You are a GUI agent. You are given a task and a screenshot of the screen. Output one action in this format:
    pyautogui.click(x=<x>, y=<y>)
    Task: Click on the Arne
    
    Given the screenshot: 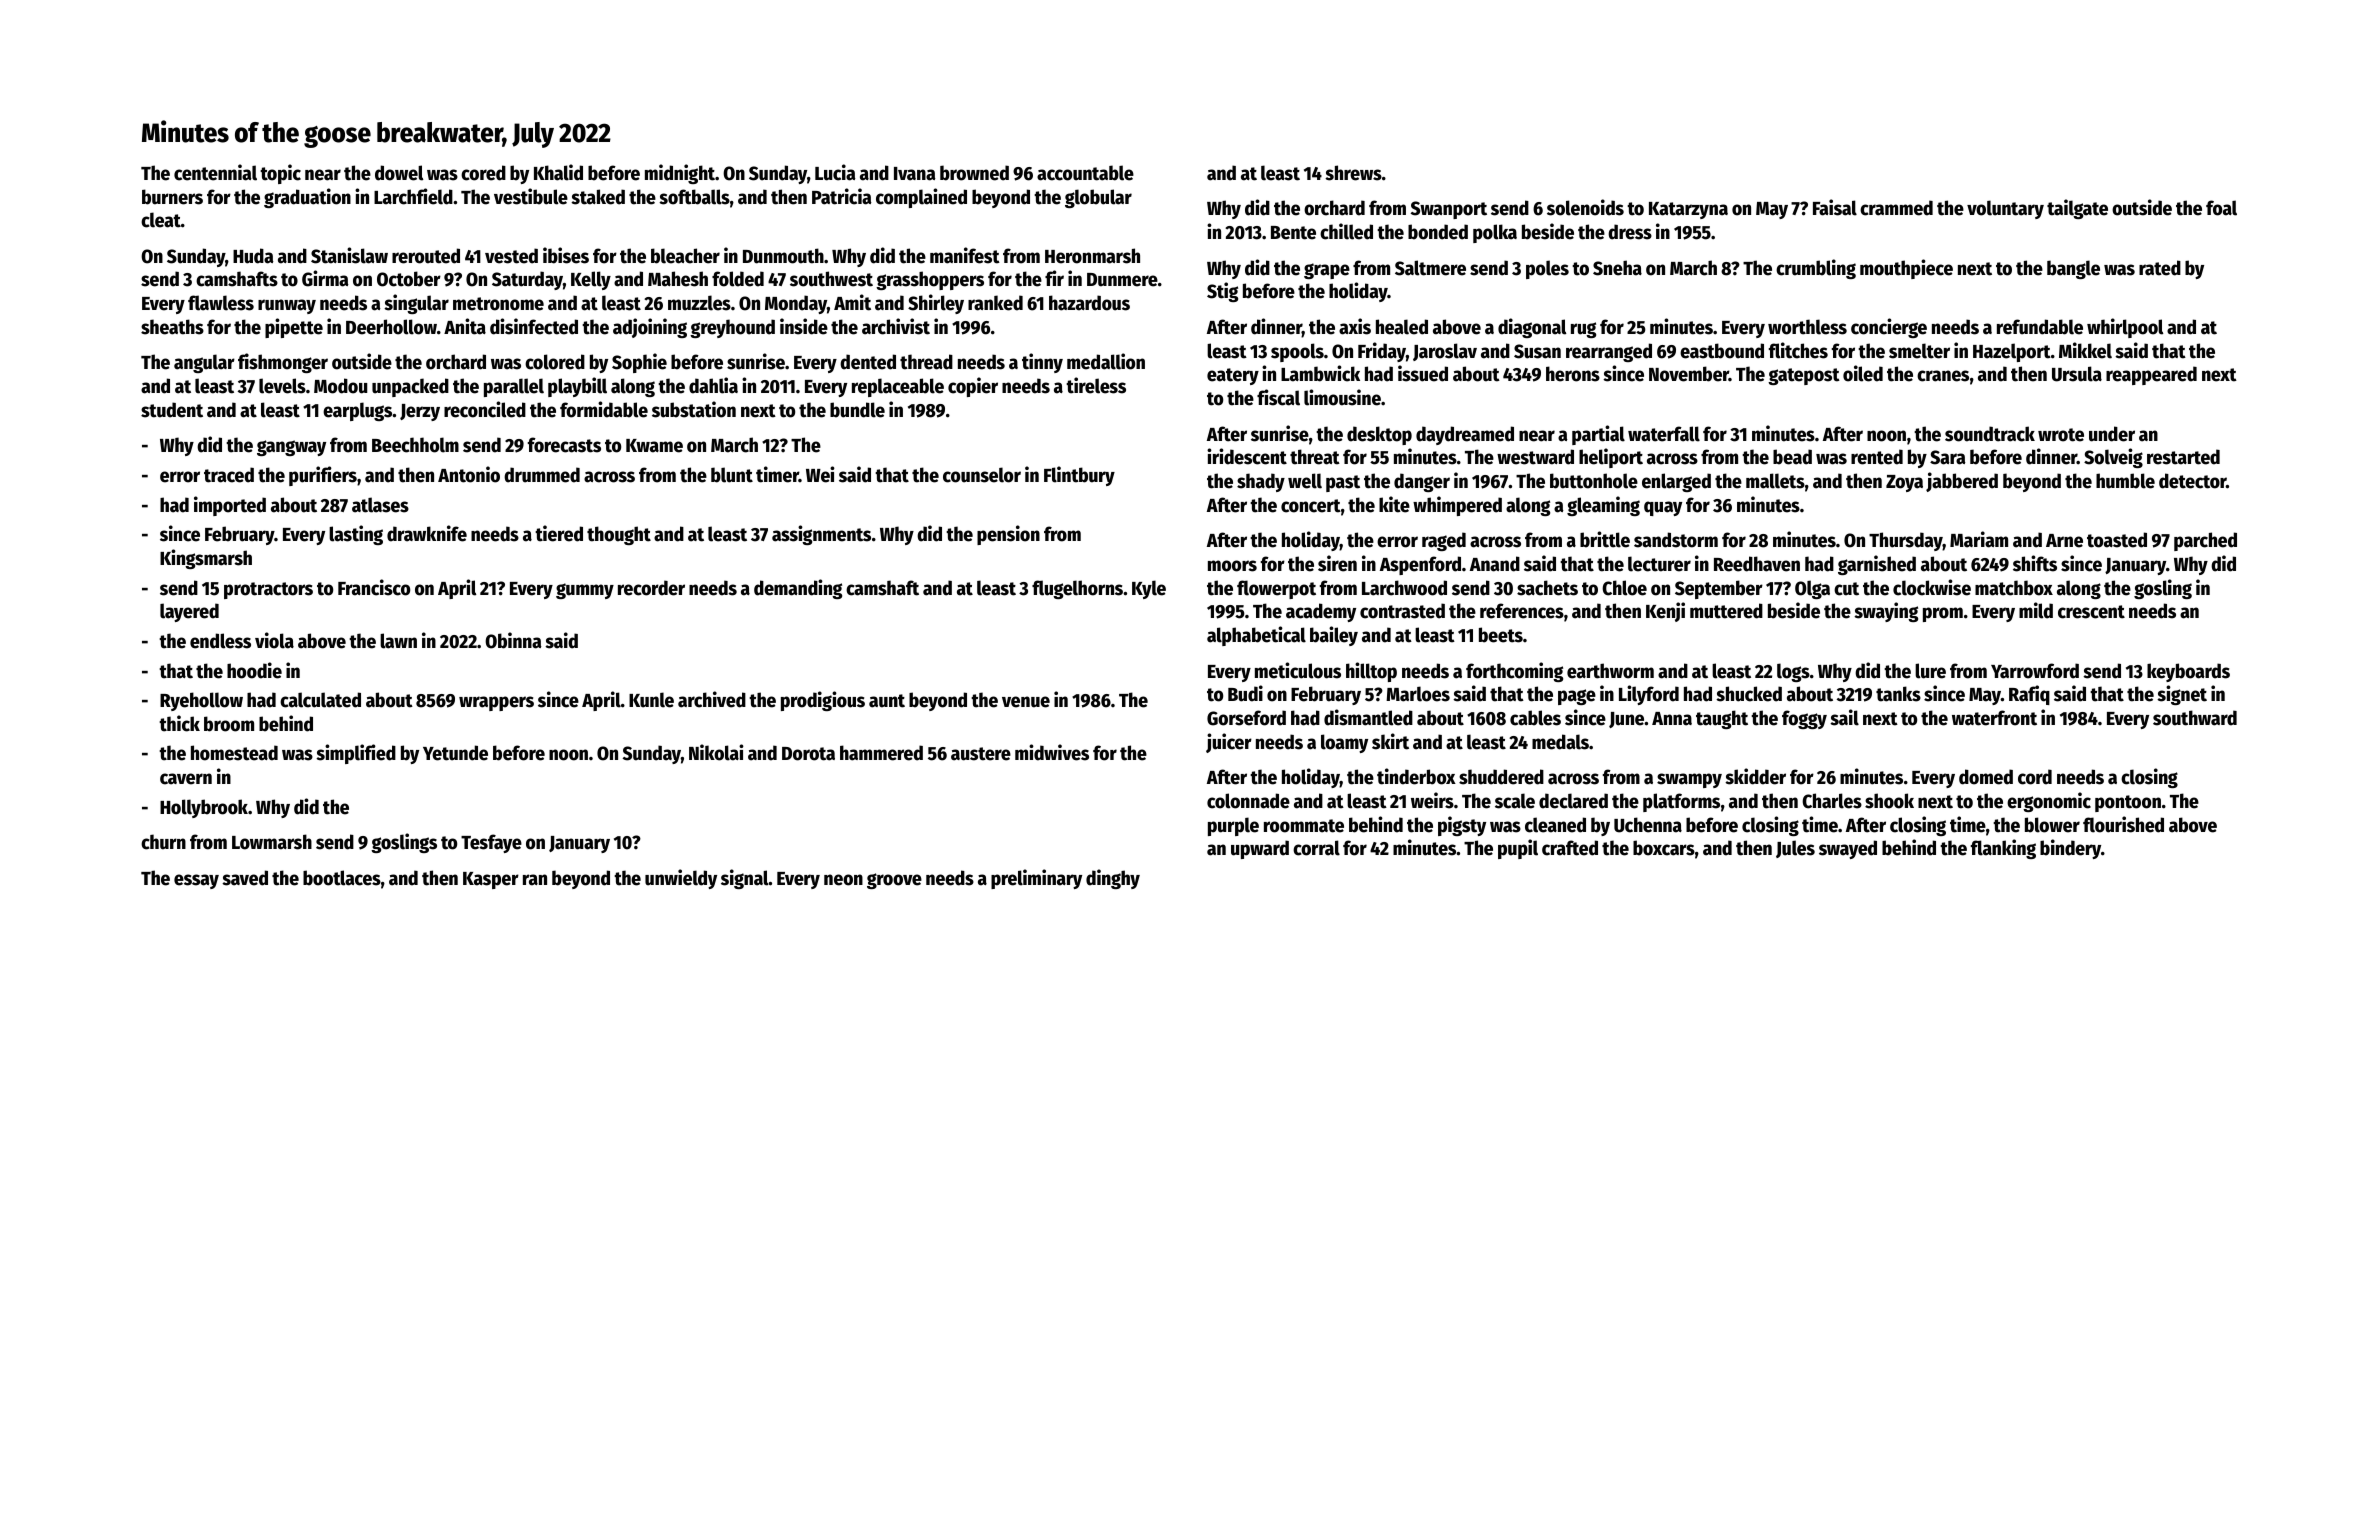 What is the action you would take?
    pyautogui.click(x=2064, y=541)
